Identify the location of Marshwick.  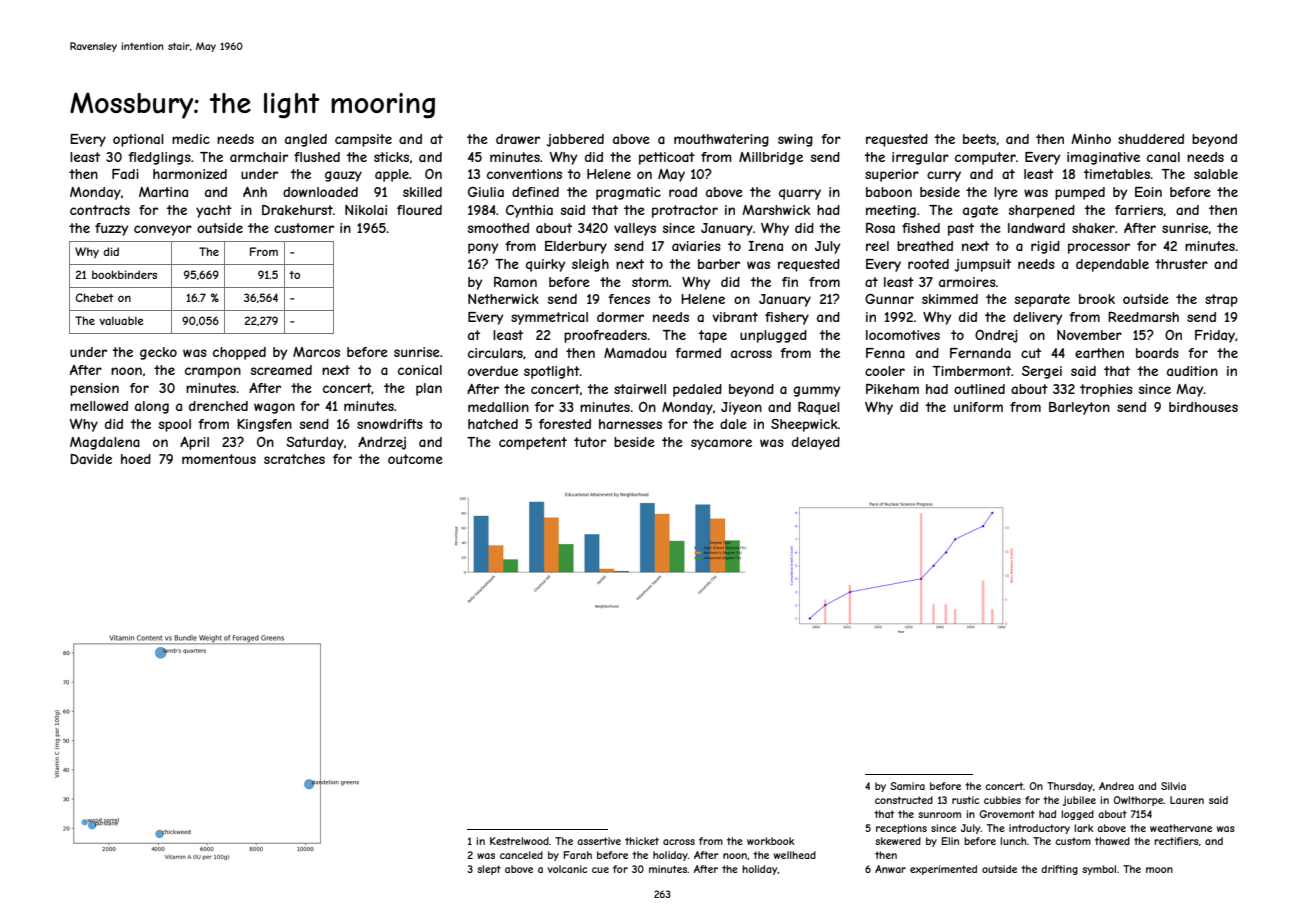
(776, 210).
